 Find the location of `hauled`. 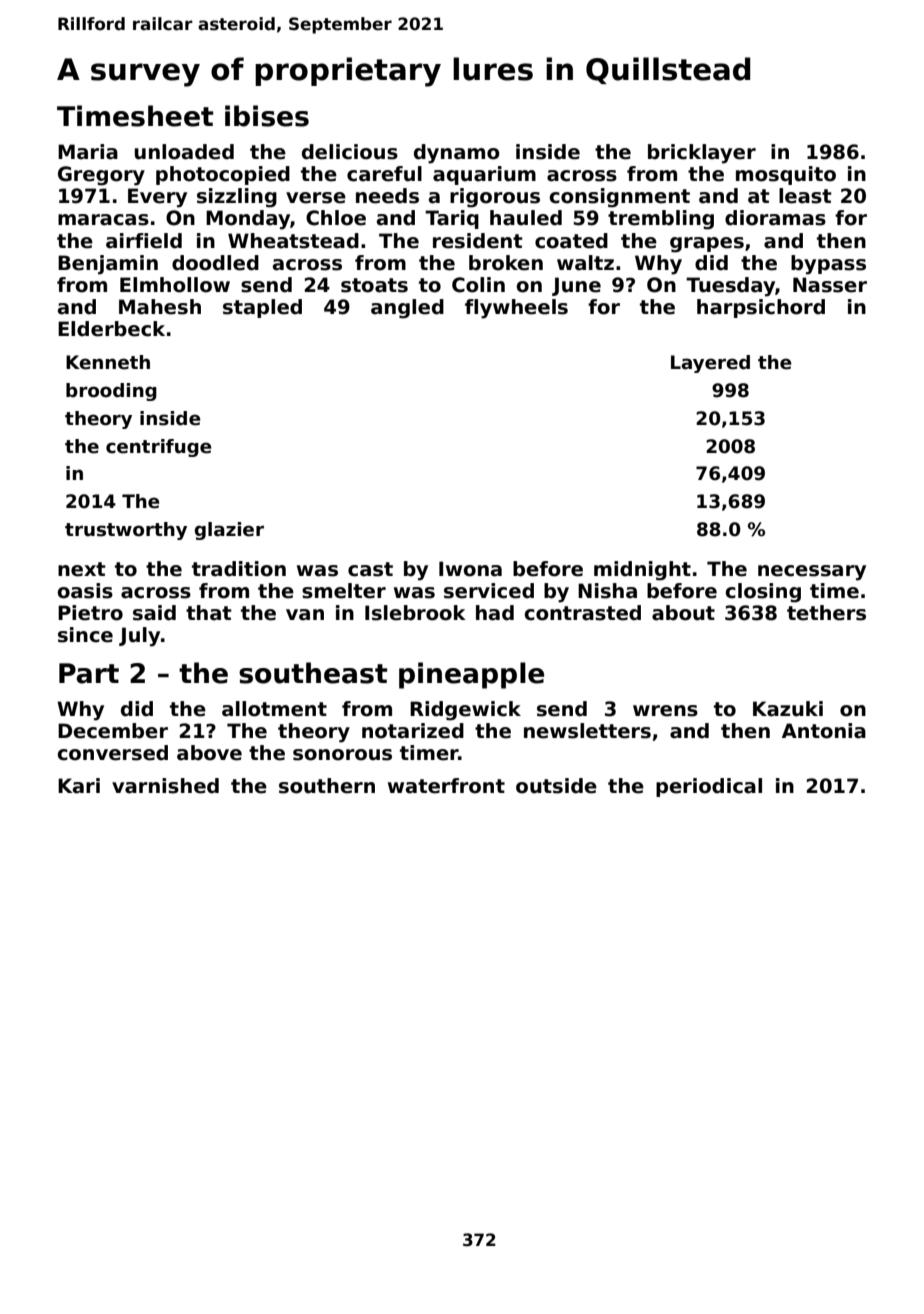

hauled is located at coordinates (526, 218).
